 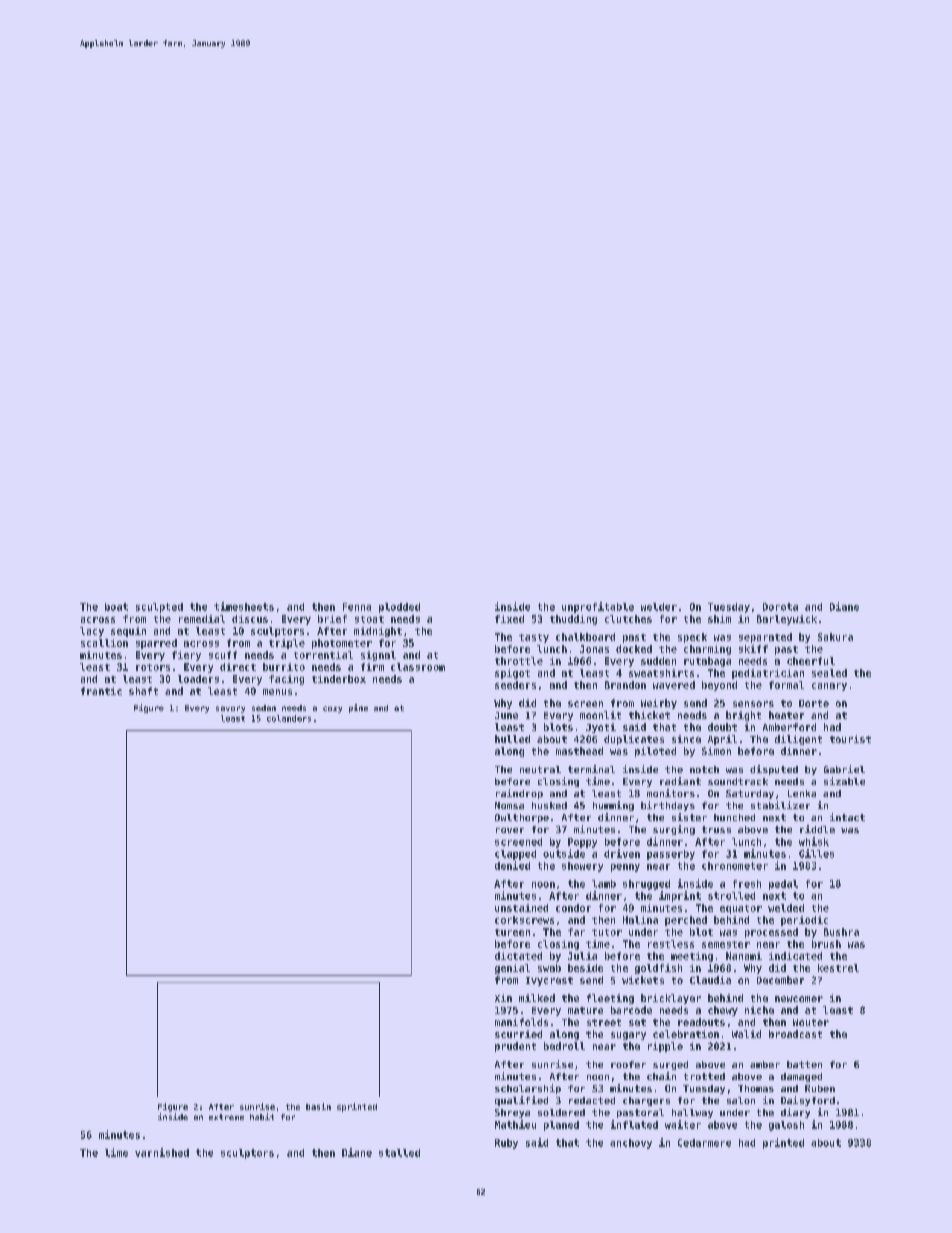 What do you see at coordinates (671, 944) in the document?
I see `restless` at bounding box center [671, 944].
